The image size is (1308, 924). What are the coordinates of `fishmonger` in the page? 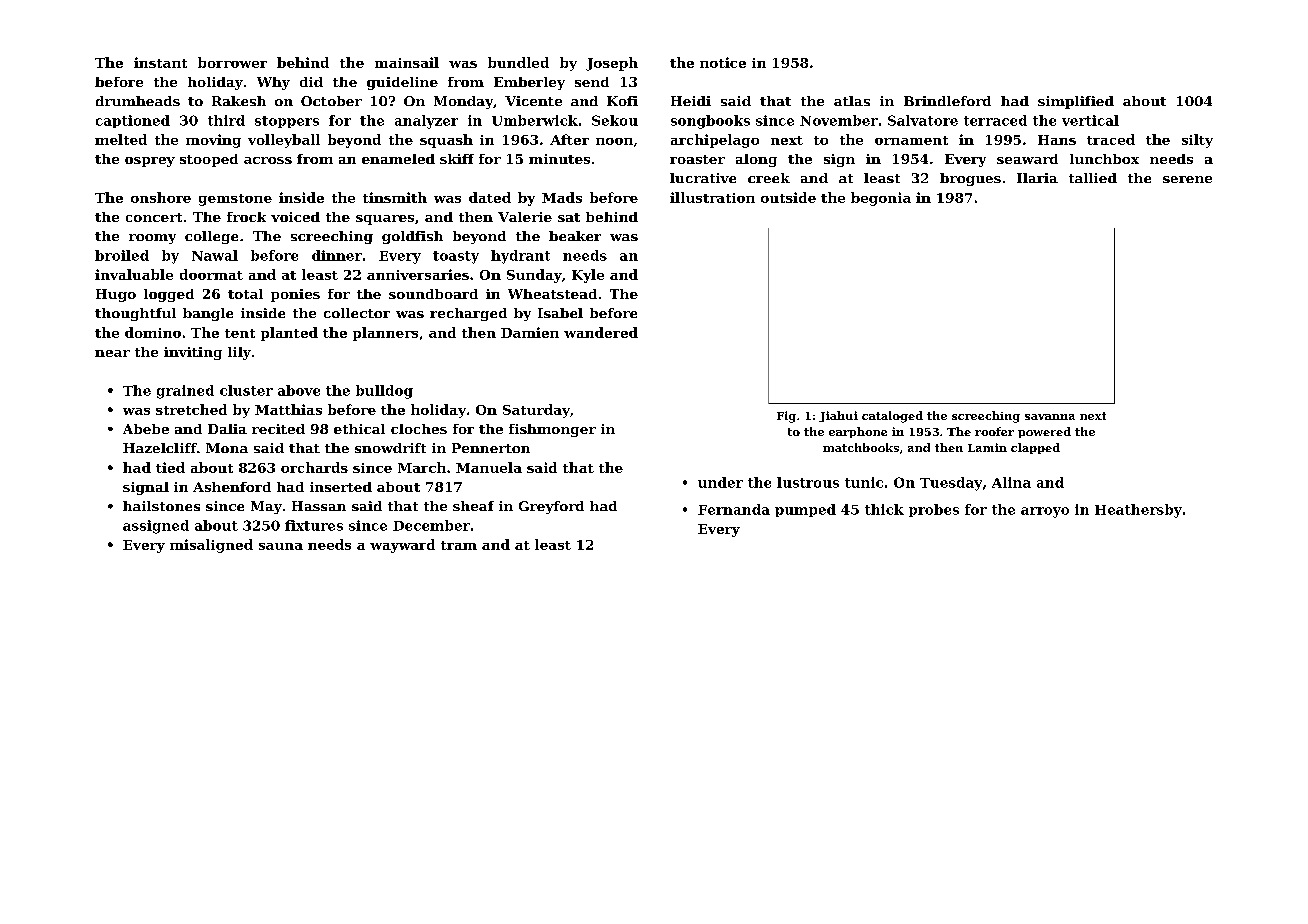 It's located at (552, 430).
